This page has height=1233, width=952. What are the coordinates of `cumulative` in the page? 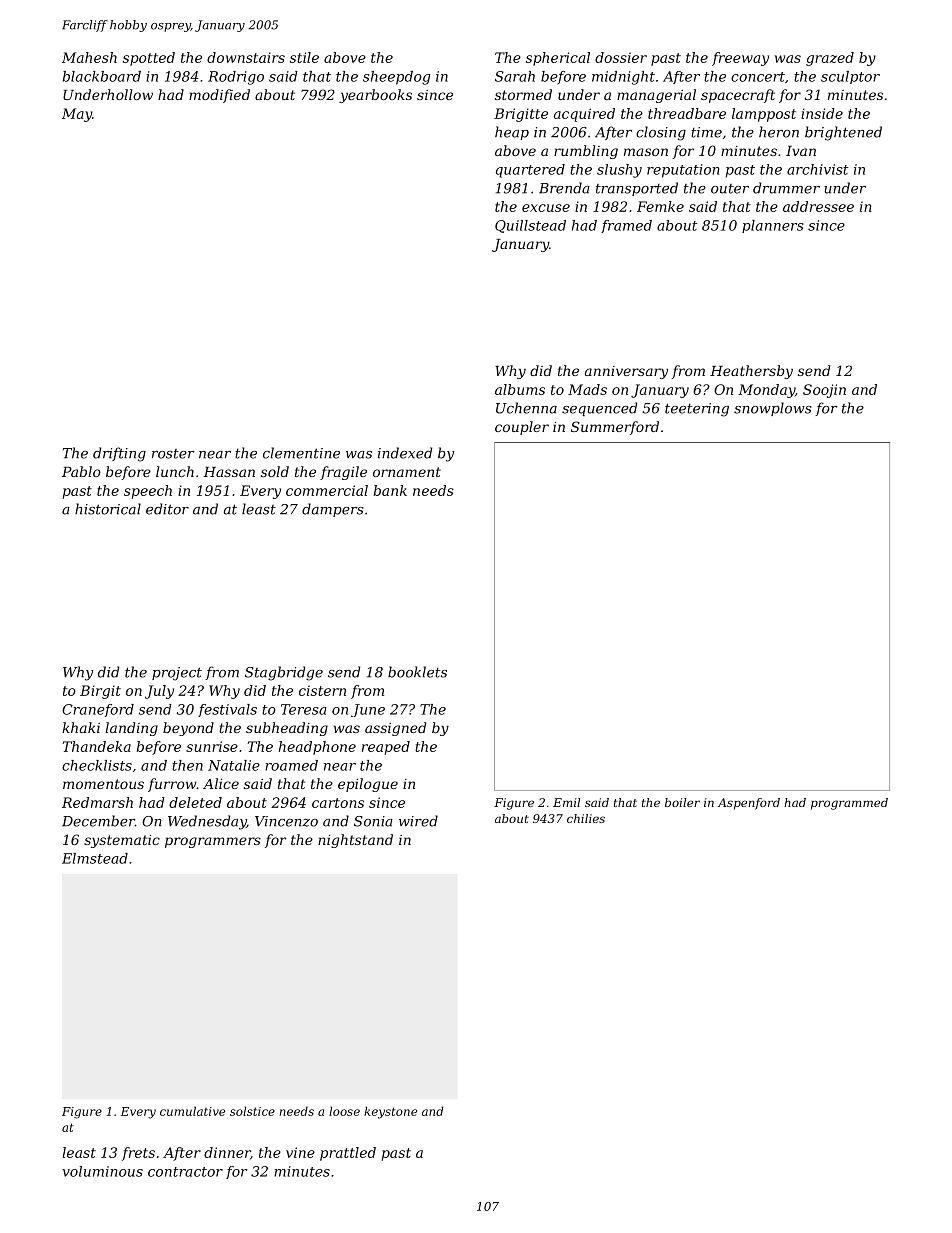 It's located at (192, 1111).
